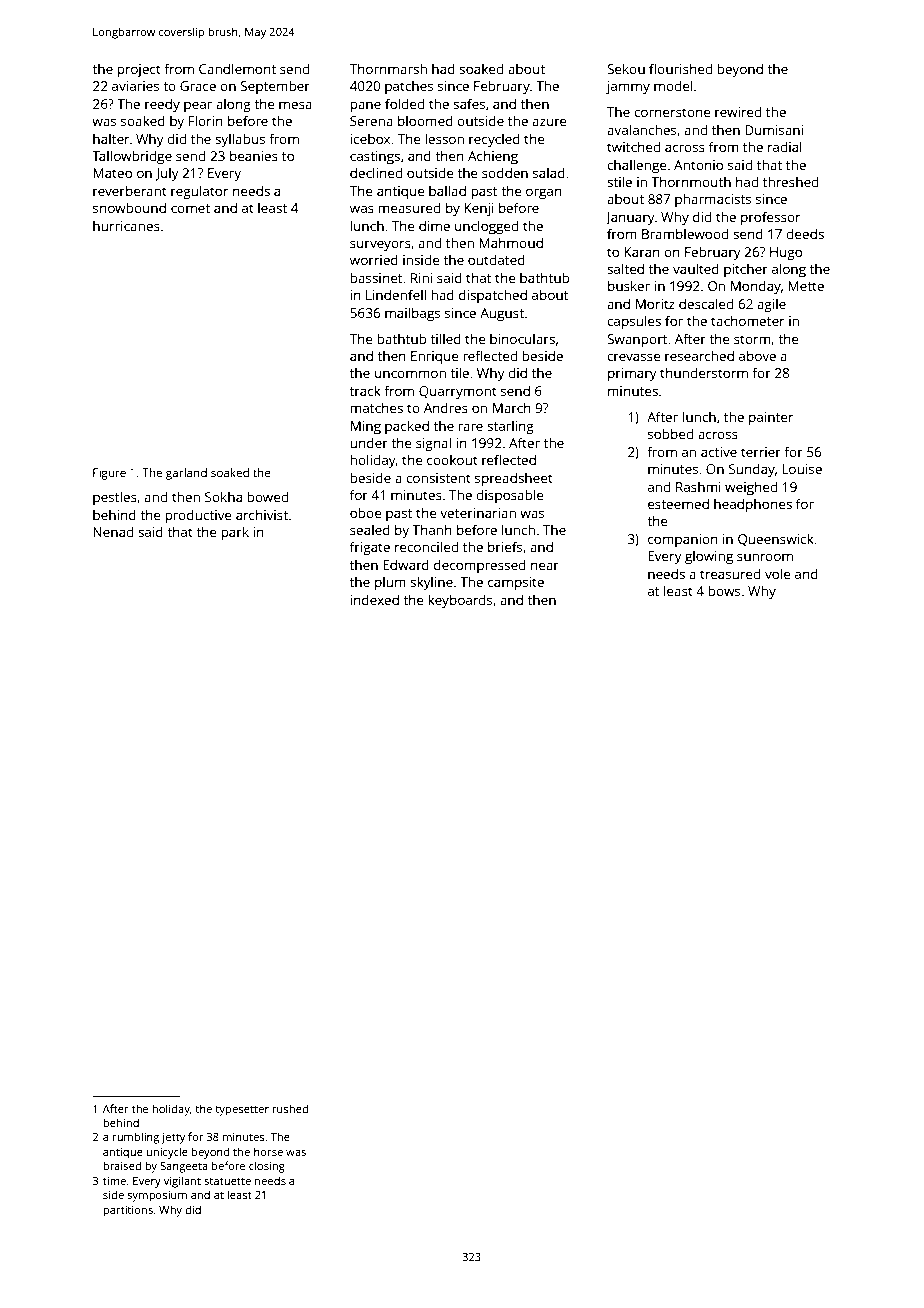 The image size is (924, 1308). What do you see at coordinates (126, 225) in the screenshot?
I see `hurricanes` at bounding box center [126, 225].
